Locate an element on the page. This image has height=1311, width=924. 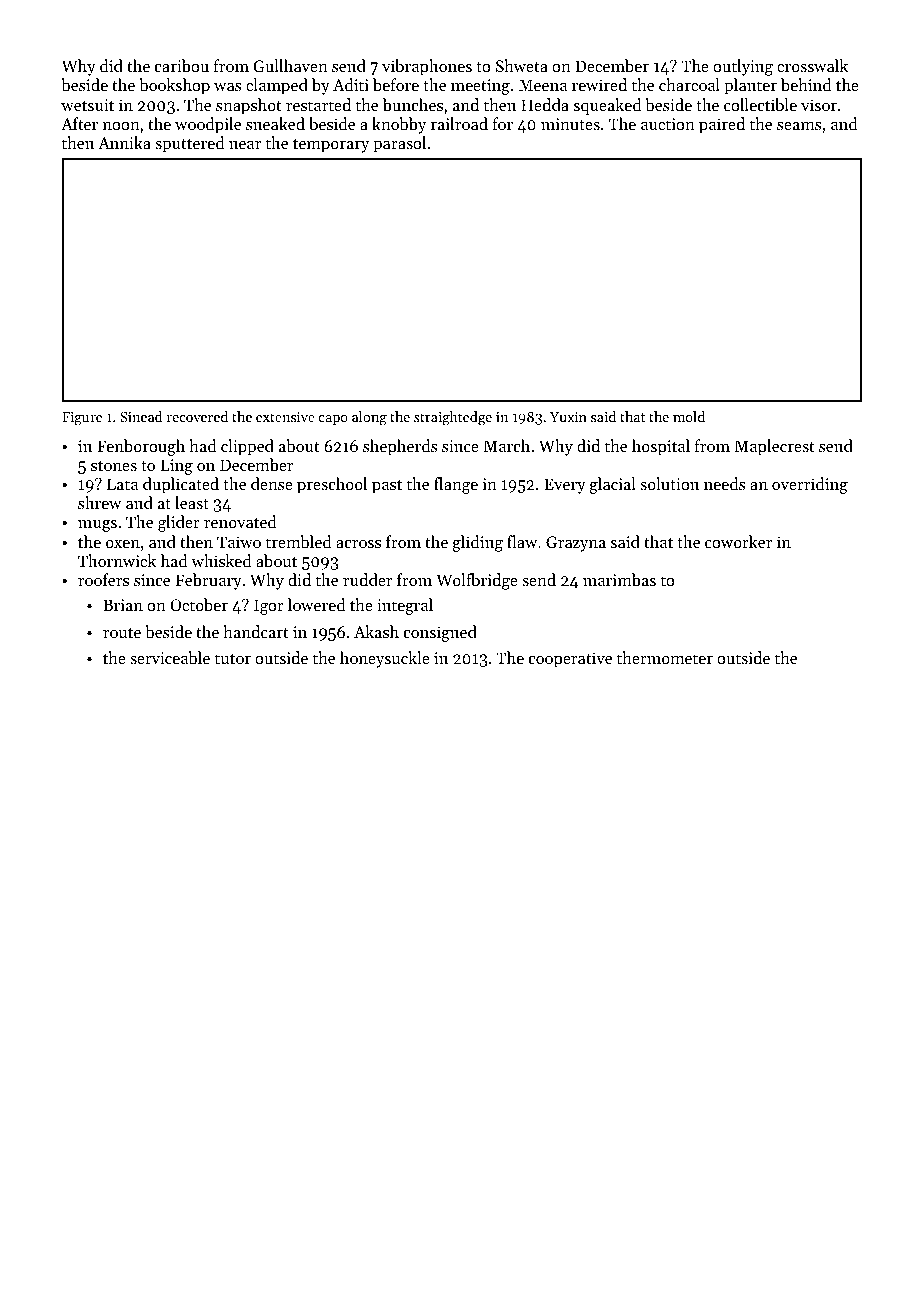
extensive is located at coordinates (285, 417).
